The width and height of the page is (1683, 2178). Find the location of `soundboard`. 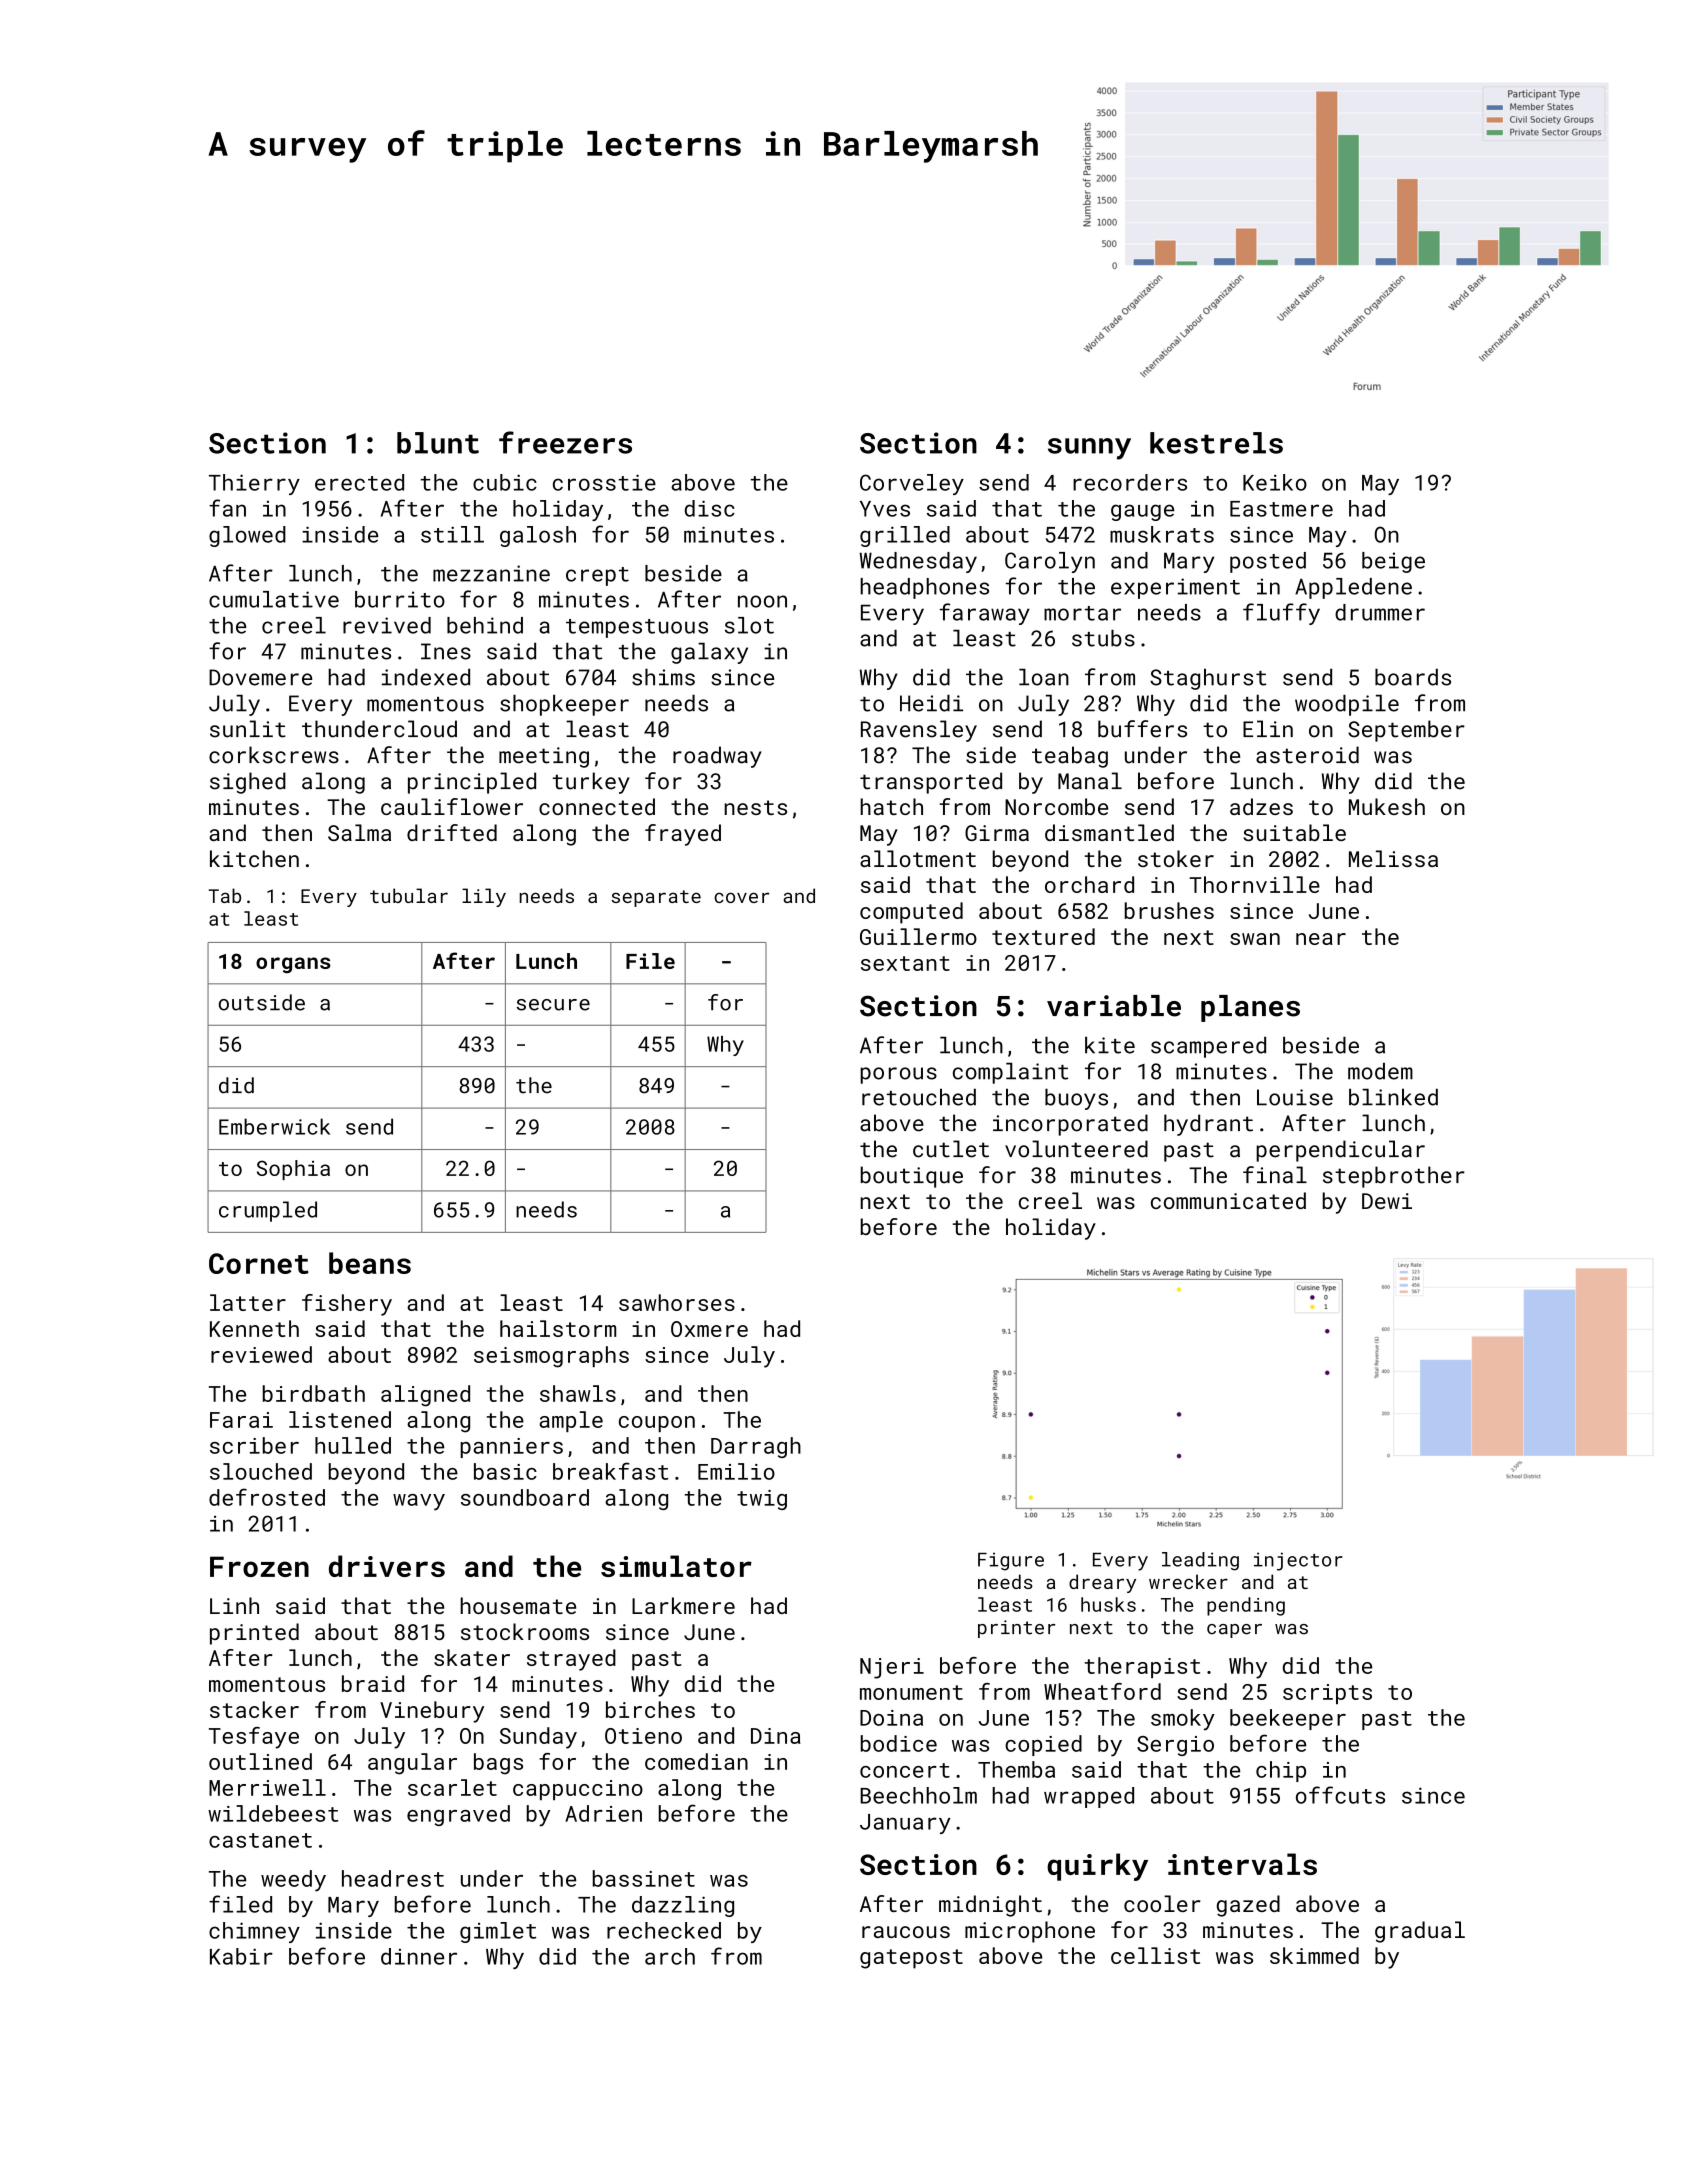

soundboard is located at coordinates (525, 1497).
